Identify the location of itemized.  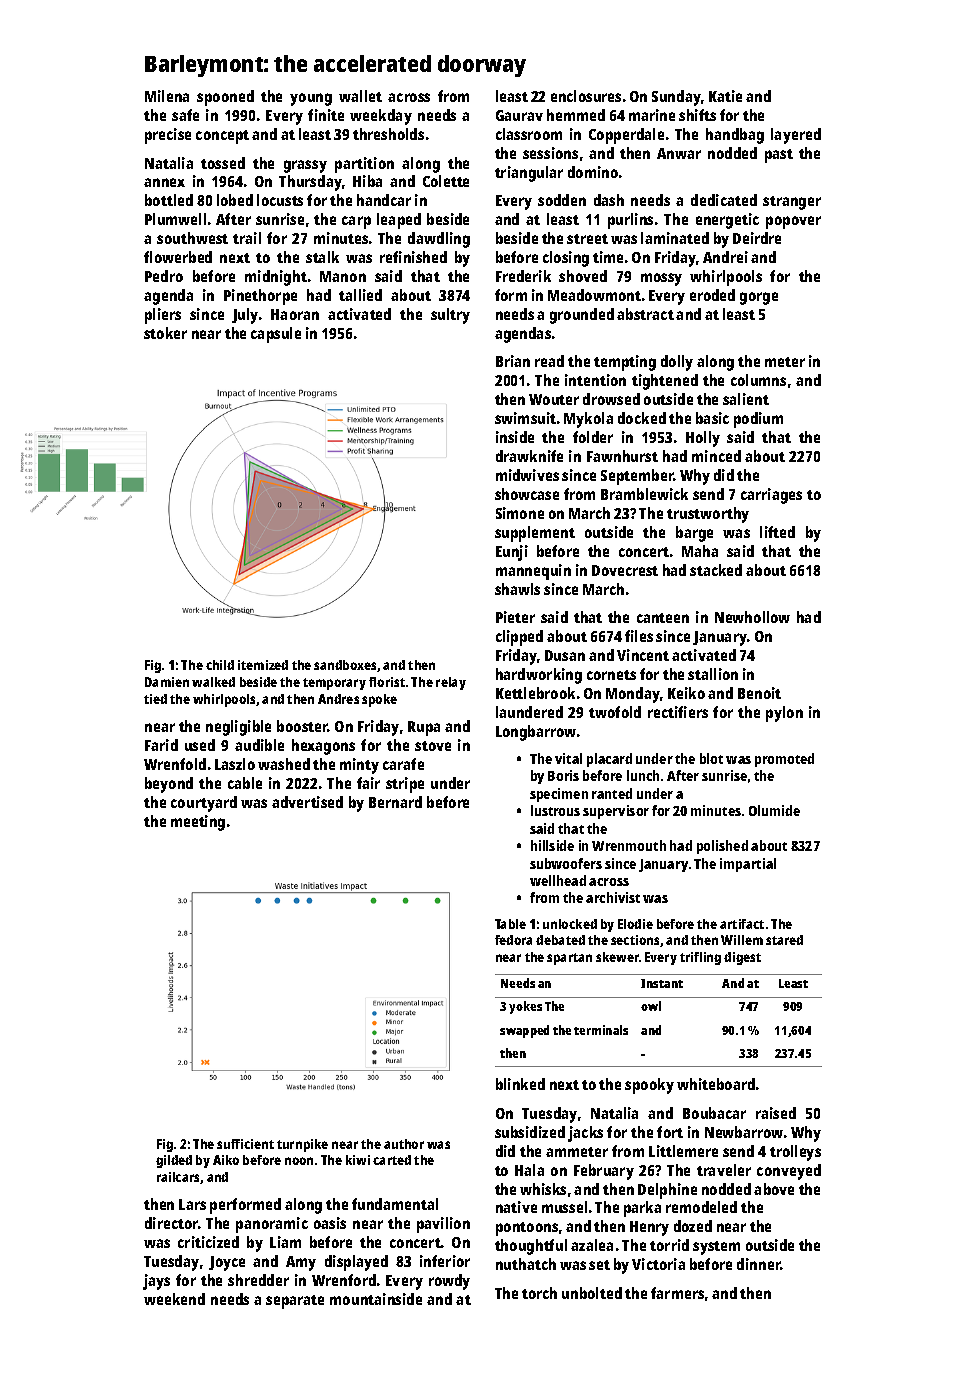
(263, 665).
